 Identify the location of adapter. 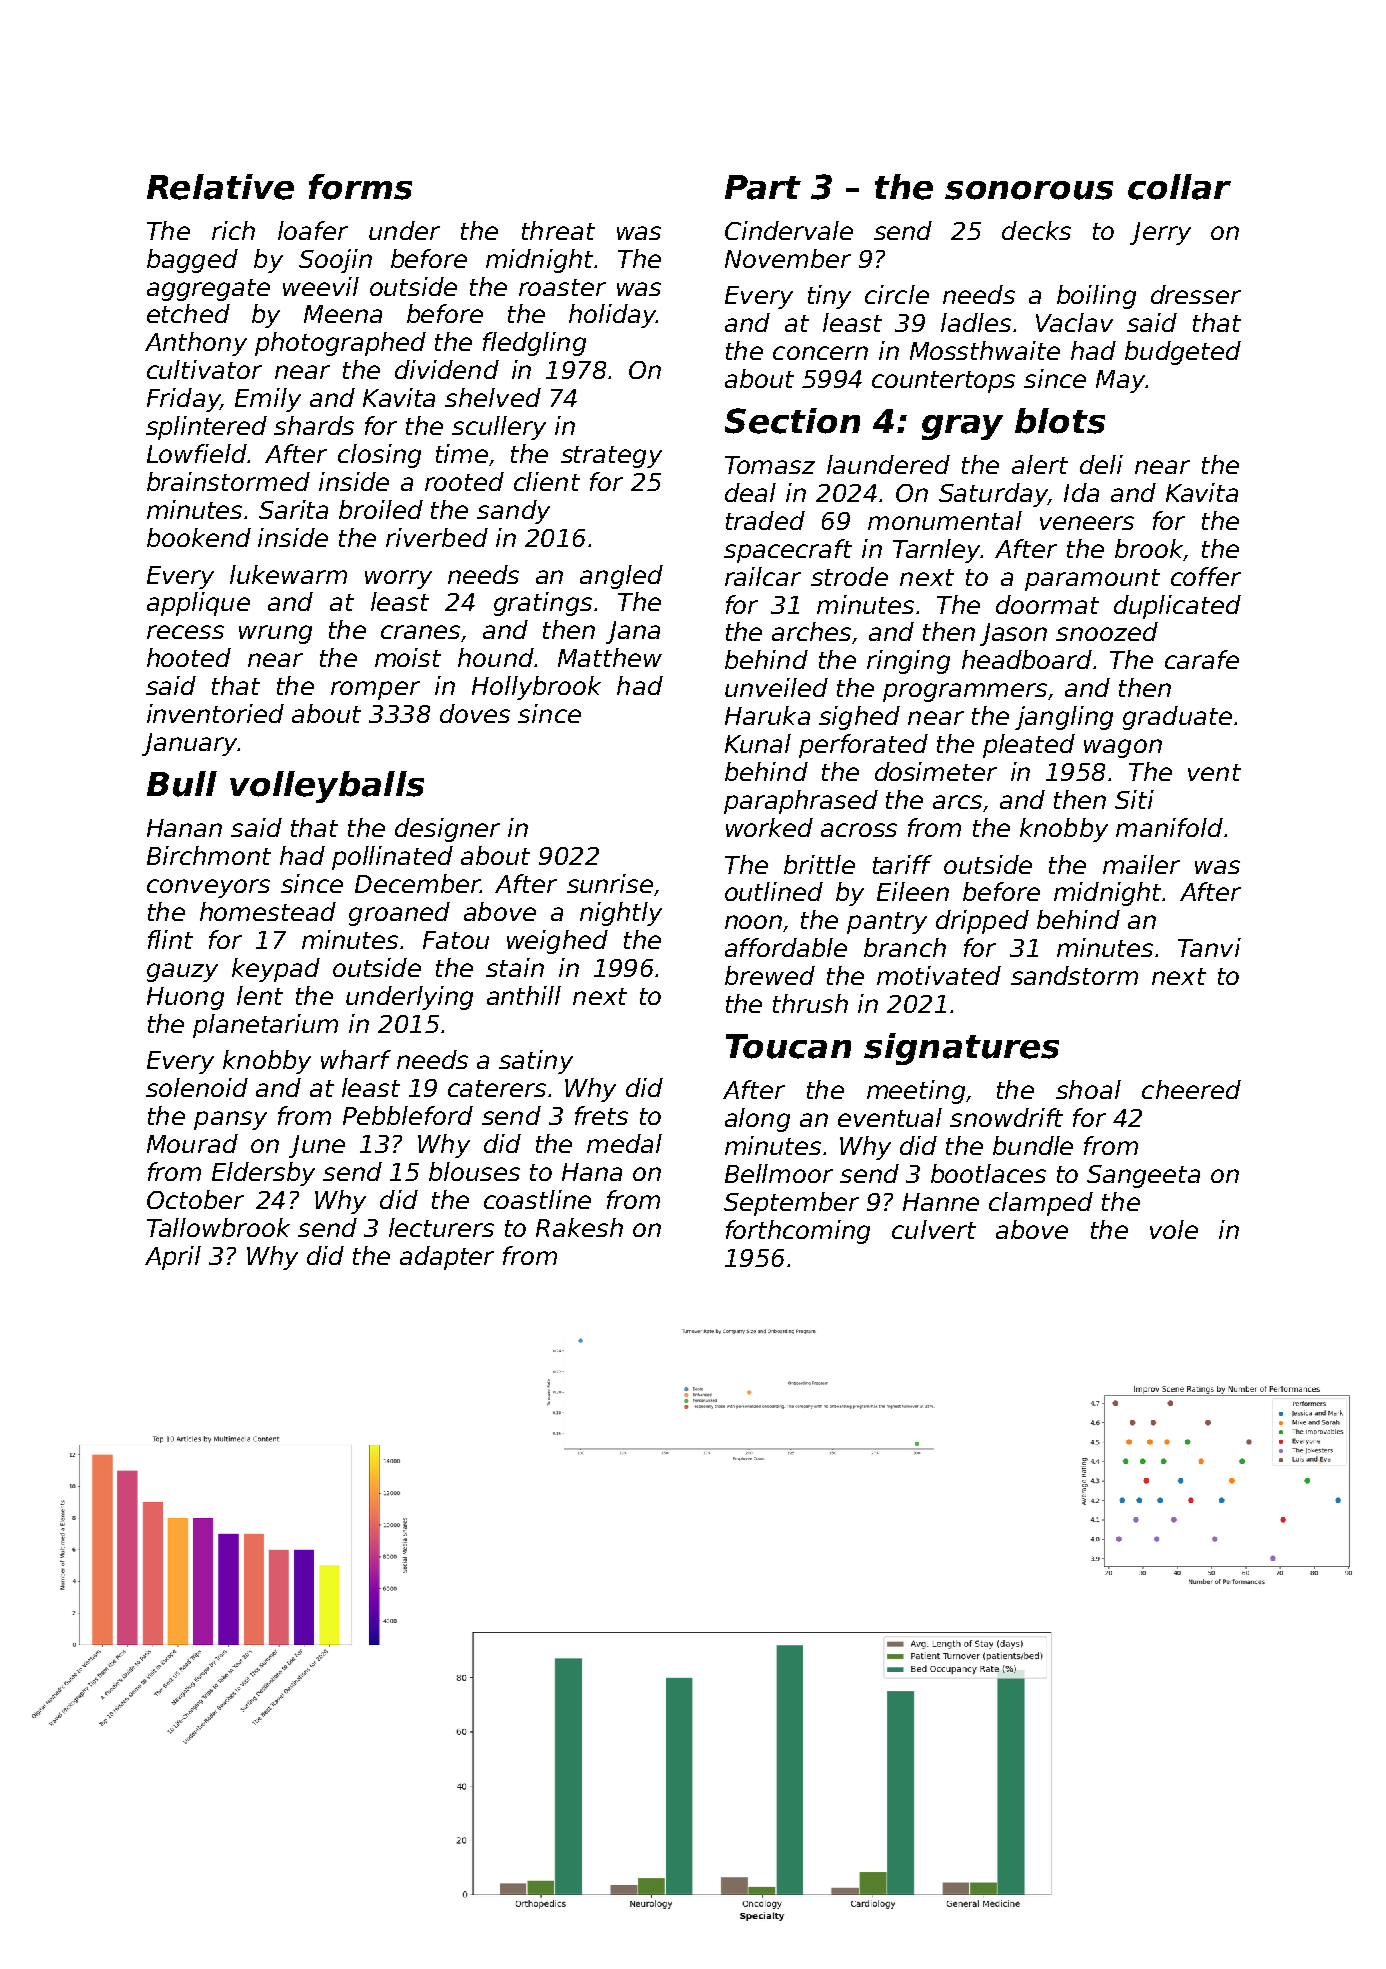
(447, 1258).
